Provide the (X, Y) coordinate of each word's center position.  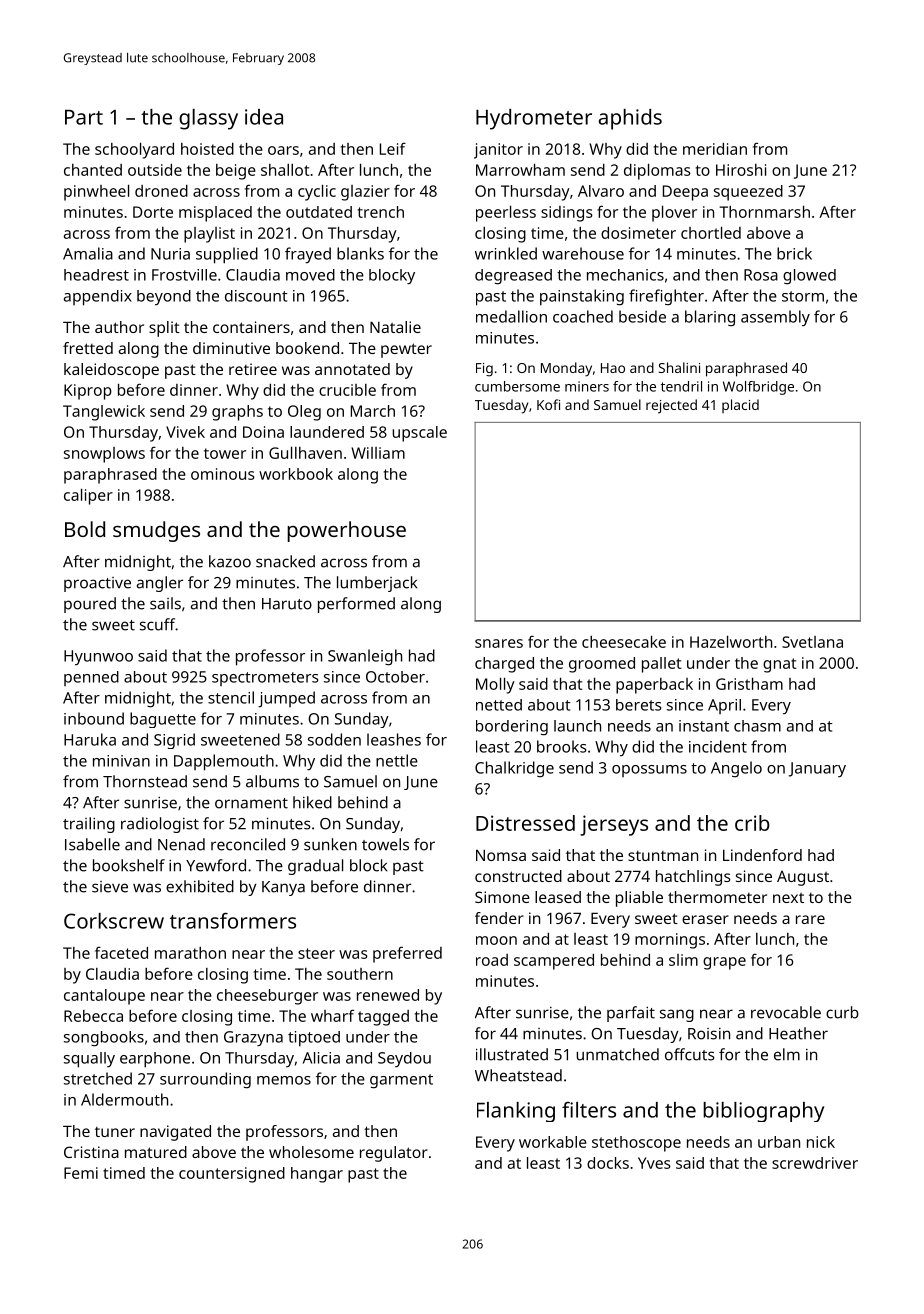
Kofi (548, 404)
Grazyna (253, 1039)
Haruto (287, 604)
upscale (419, 434)
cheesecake (624, 642)
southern (360, 974)
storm (803, 296)
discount (256, 296)
